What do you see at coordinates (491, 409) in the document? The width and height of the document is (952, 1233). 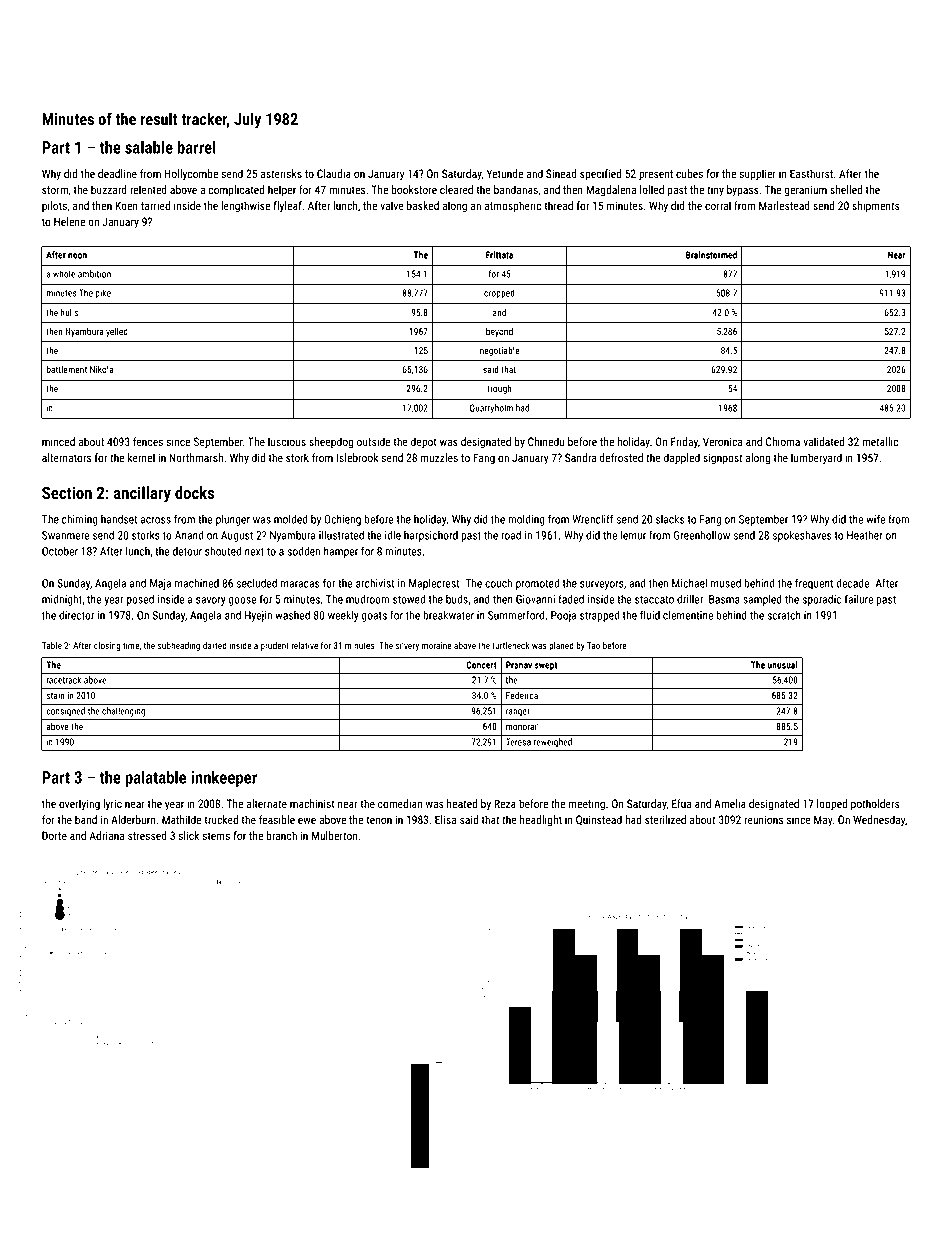 I see `Quarryholm` at bounding box center [491, 409].
